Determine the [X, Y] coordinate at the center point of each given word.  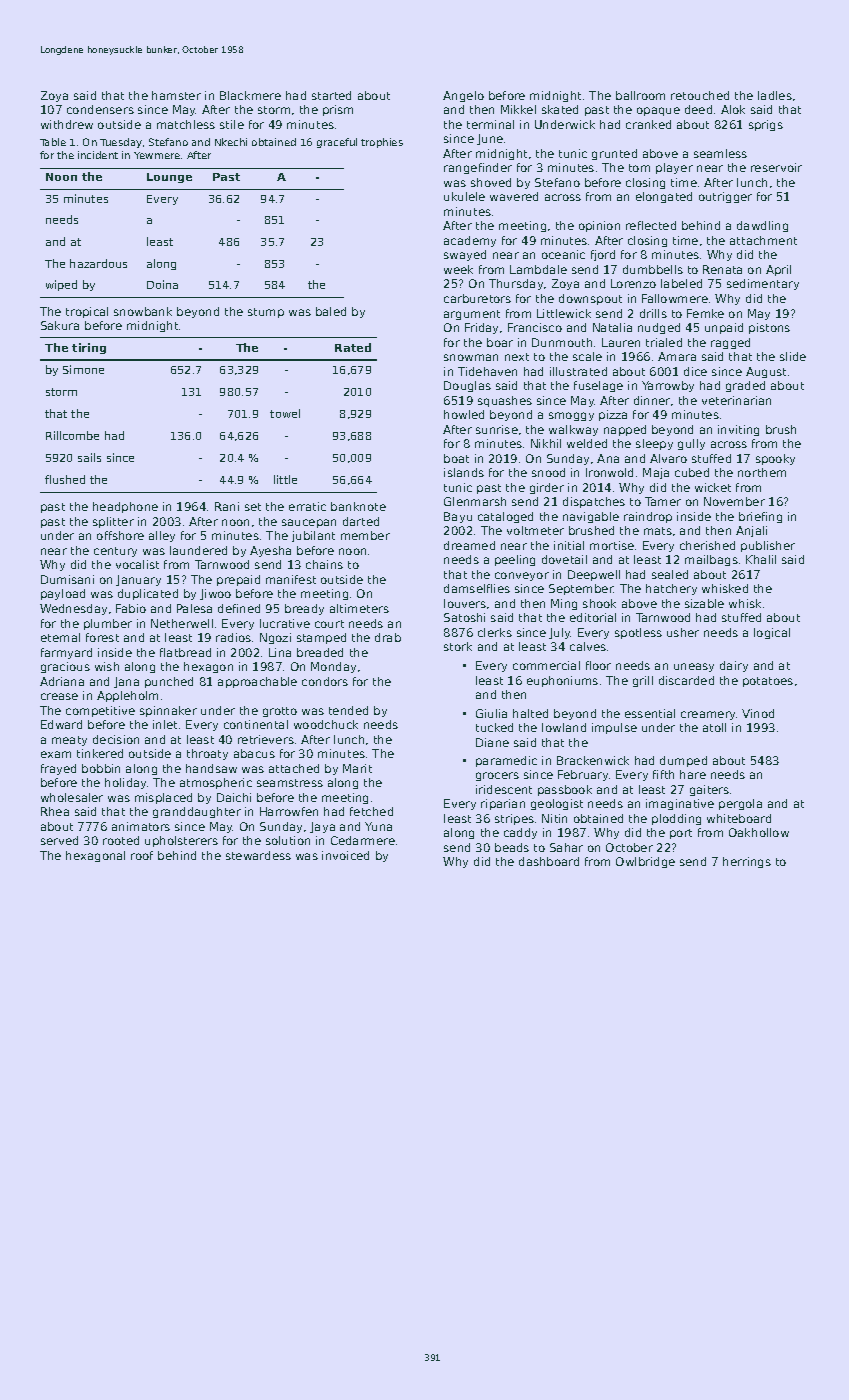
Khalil [761, 559]
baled [331, 311]
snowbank [143, 311]
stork [458, 646]
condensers [100, 109]
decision [116, 739]
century [115, 552]
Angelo [463, 96]
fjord [603, 255]
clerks [495, 632]
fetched [371, 811]
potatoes [768, 682]
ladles [775, 95]
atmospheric [216, 783]
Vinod [758, 713]
